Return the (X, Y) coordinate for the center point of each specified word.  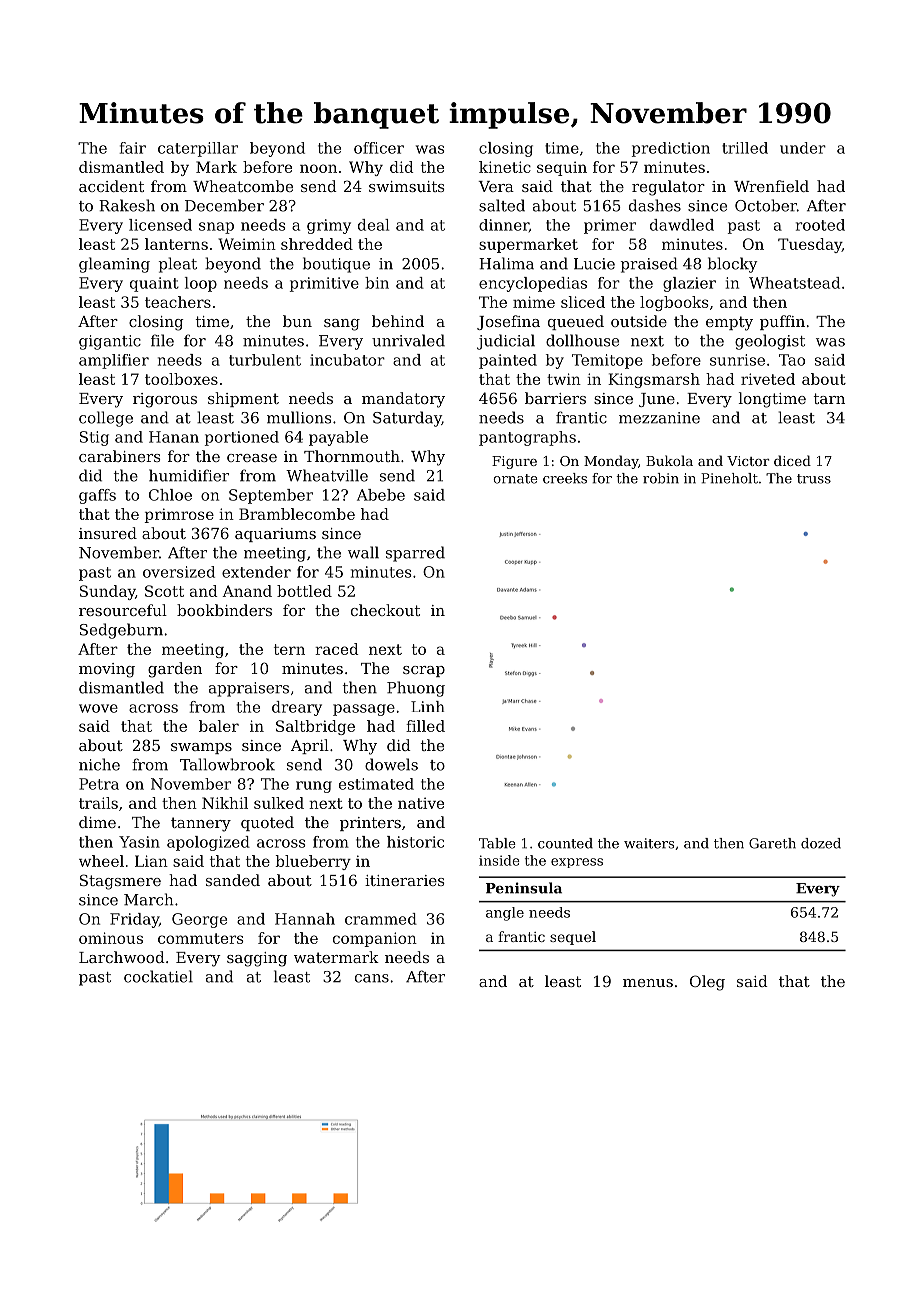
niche (99, 764)
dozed (821, 843)
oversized (179, 572)
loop (201, 284)
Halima (506, 263)
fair (133, 148)
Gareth (772, 843)
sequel (573, 938)
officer (379, 148)
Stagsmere (120, 882)
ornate (515, 479)
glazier (689, 284)
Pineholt (729, 478)
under (803, 148)
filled (425, 726)
